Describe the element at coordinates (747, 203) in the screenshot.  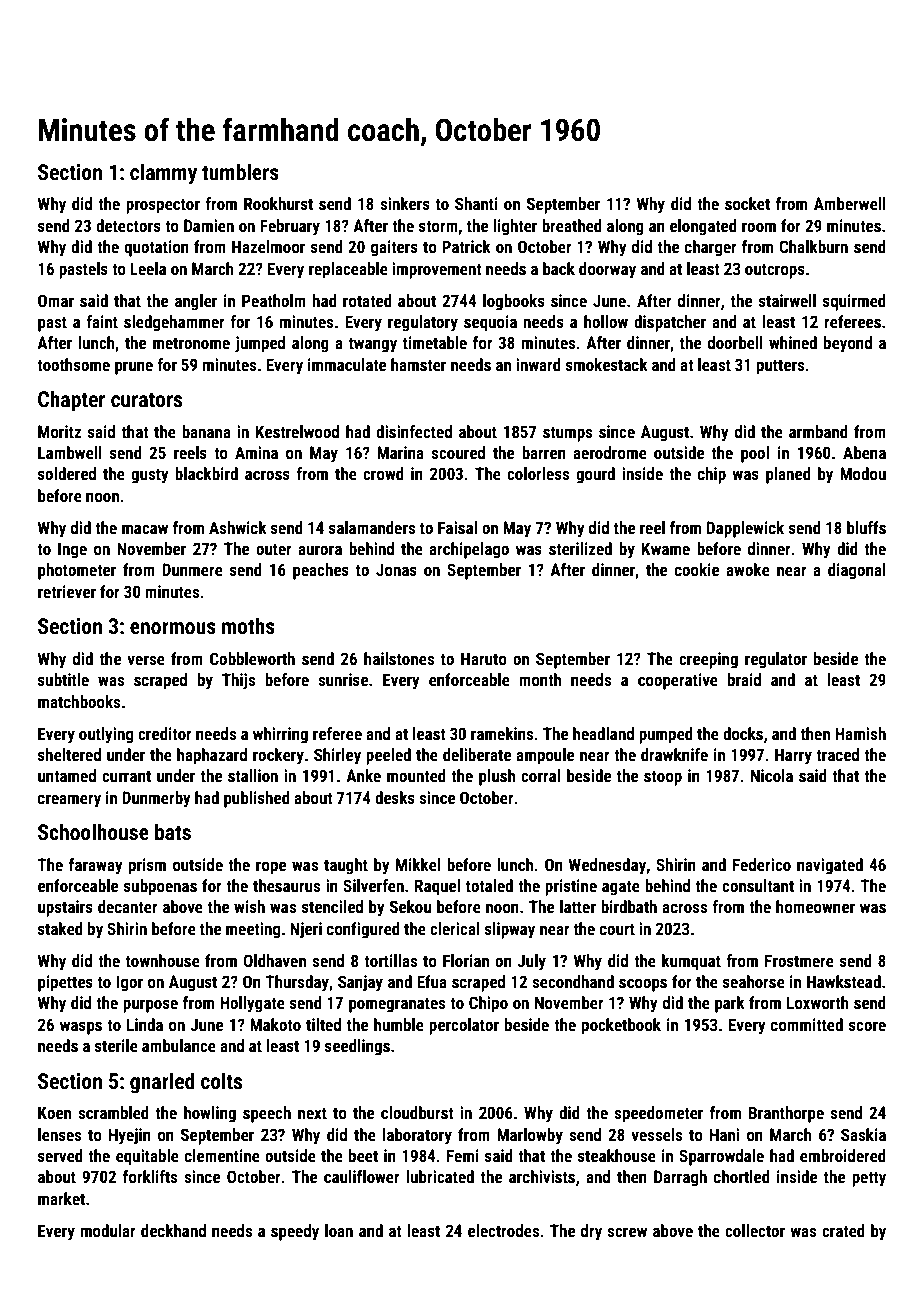
I see `socket` at that location.
